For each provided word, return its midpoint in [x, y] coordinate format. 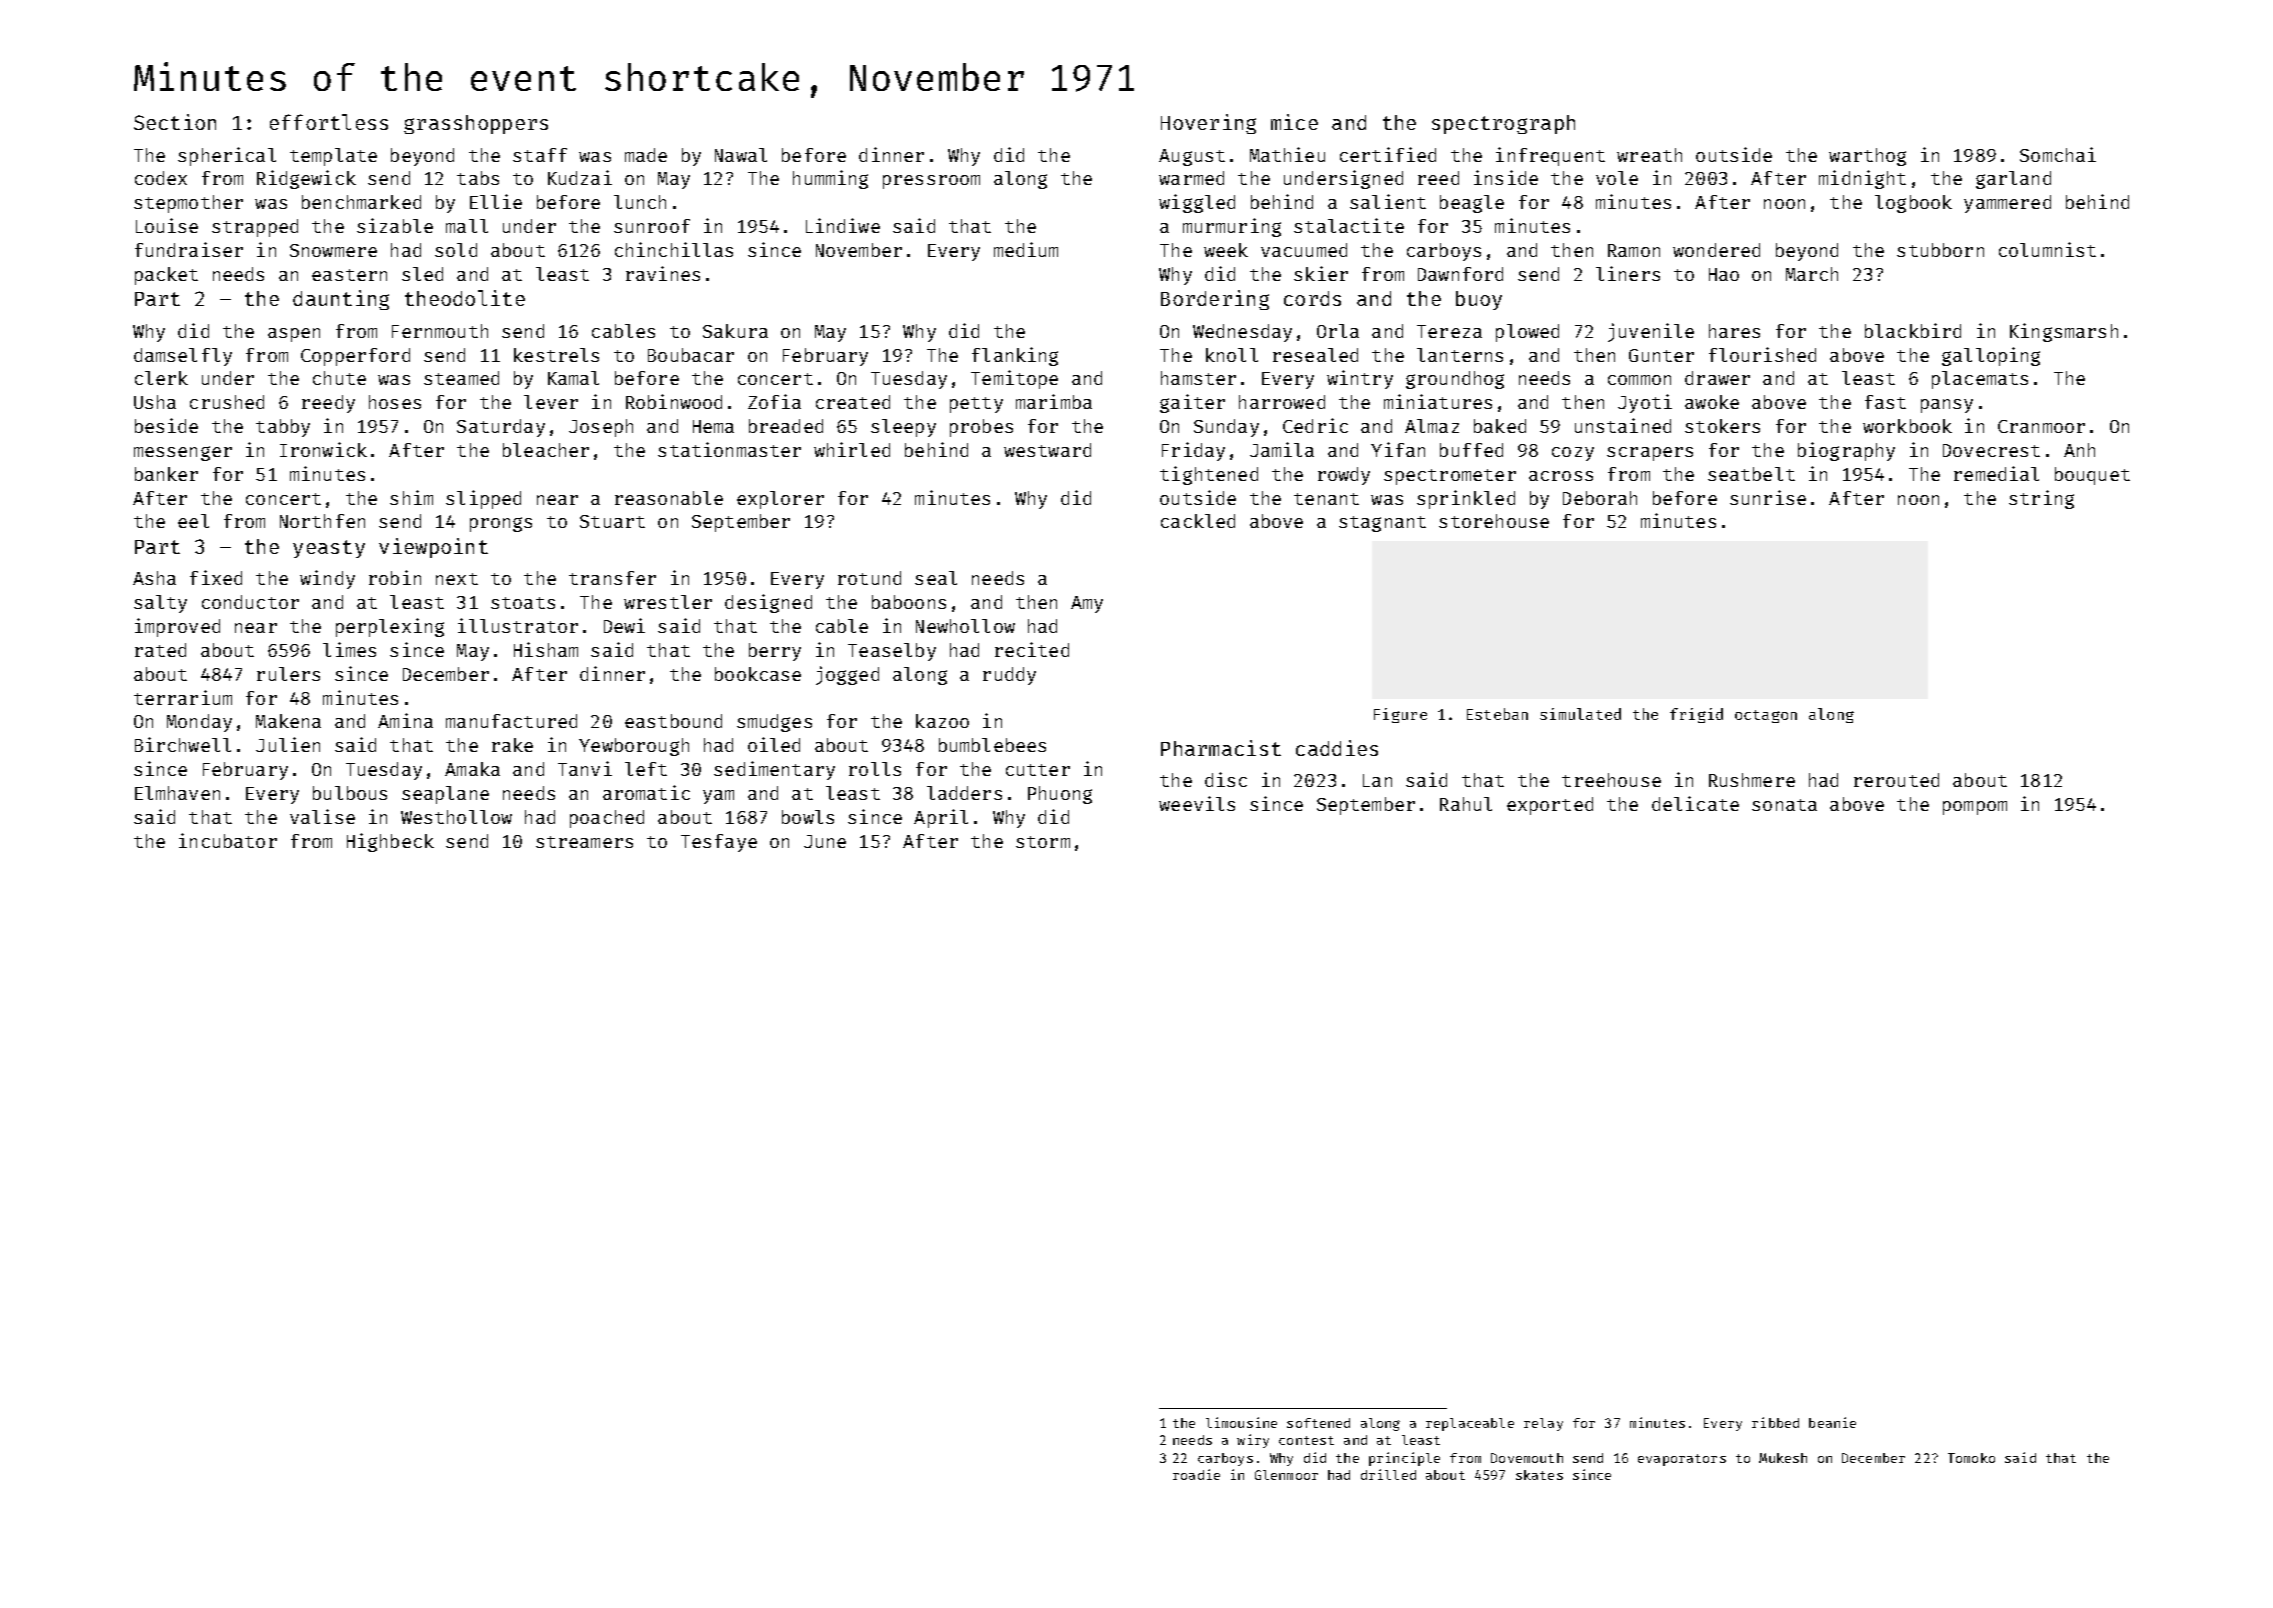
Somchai [2058, 154]
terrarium [183, 697]
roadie [1196, 1474]
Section [175, 122]
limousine [1241, 1422]
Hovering [1208, 124]
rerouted [1896, 780]
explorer [780, 500]
